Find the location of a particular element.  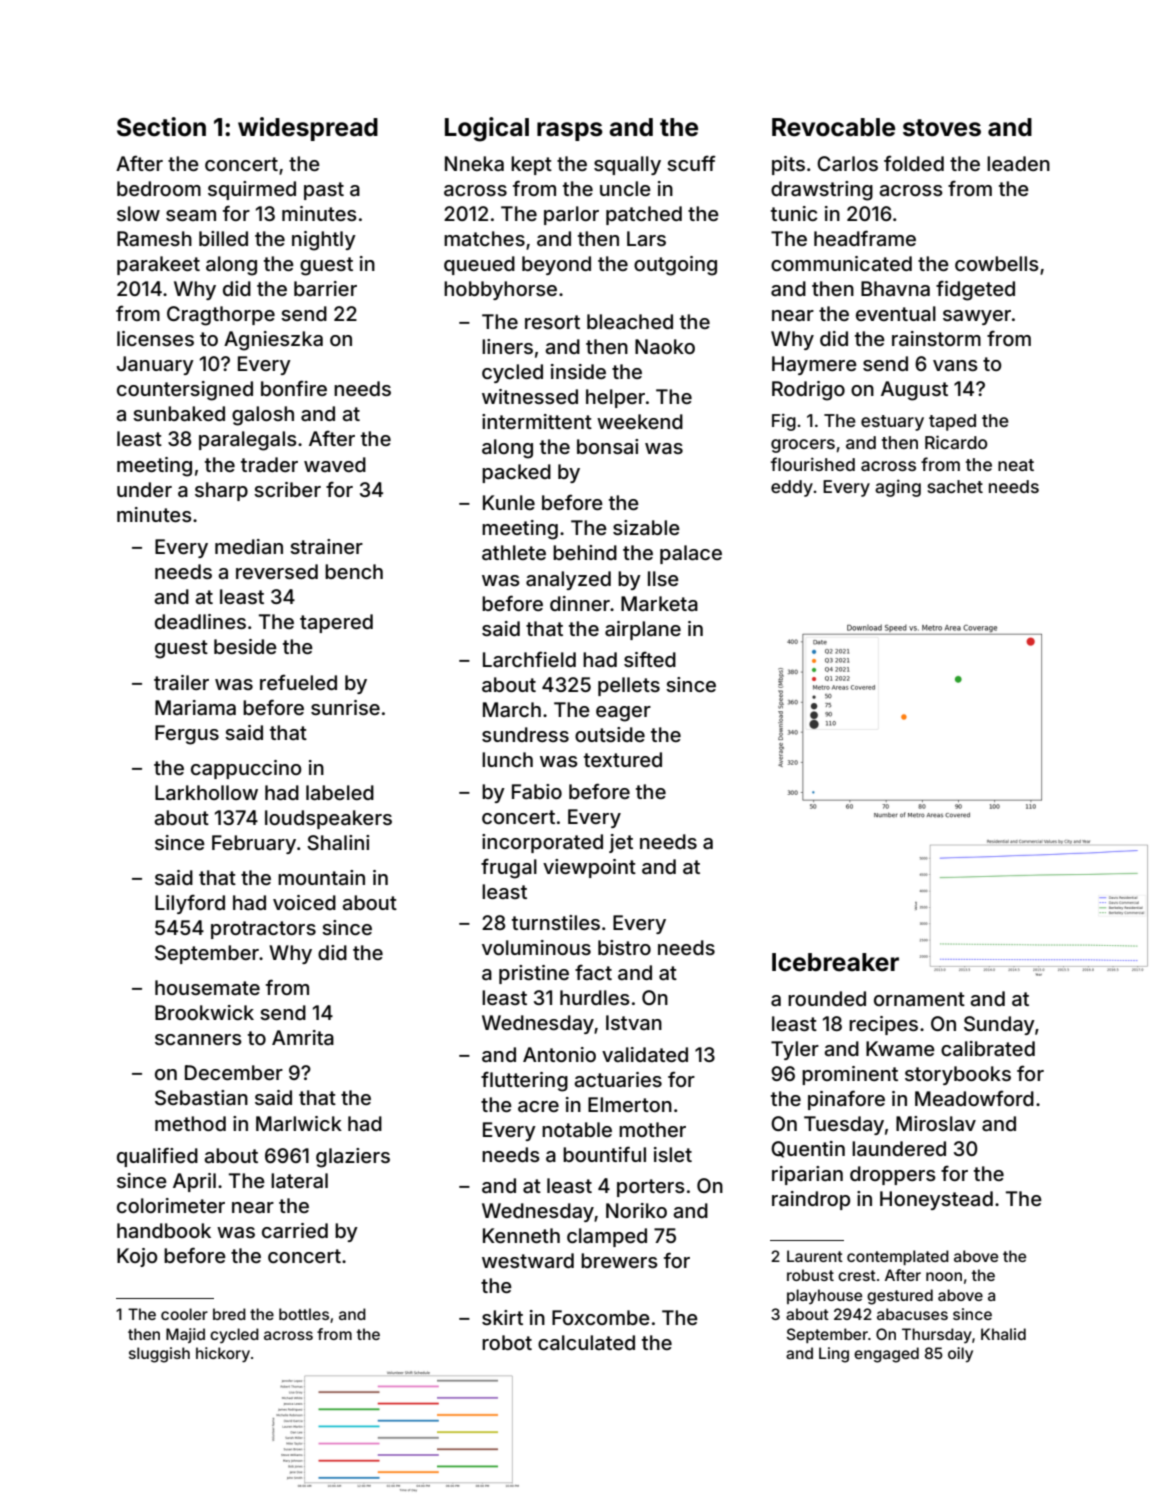

robot is located at coordinates (507, 1342).
